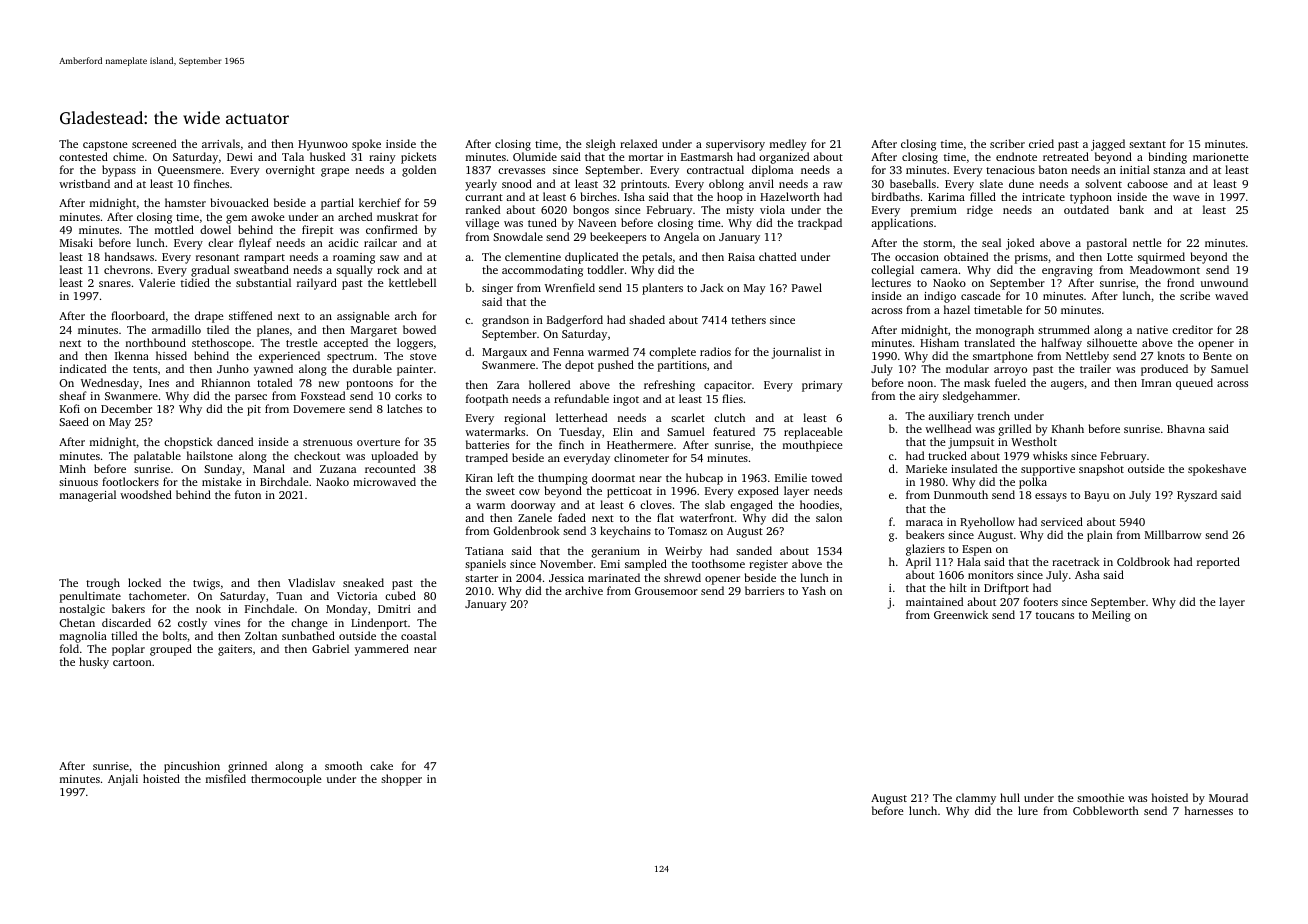 This screenshot has height=924, width=1308. What do you see at coordinates (401, 780) in the screenshot?
I see `shopper` at bounding box center [401, 780].
